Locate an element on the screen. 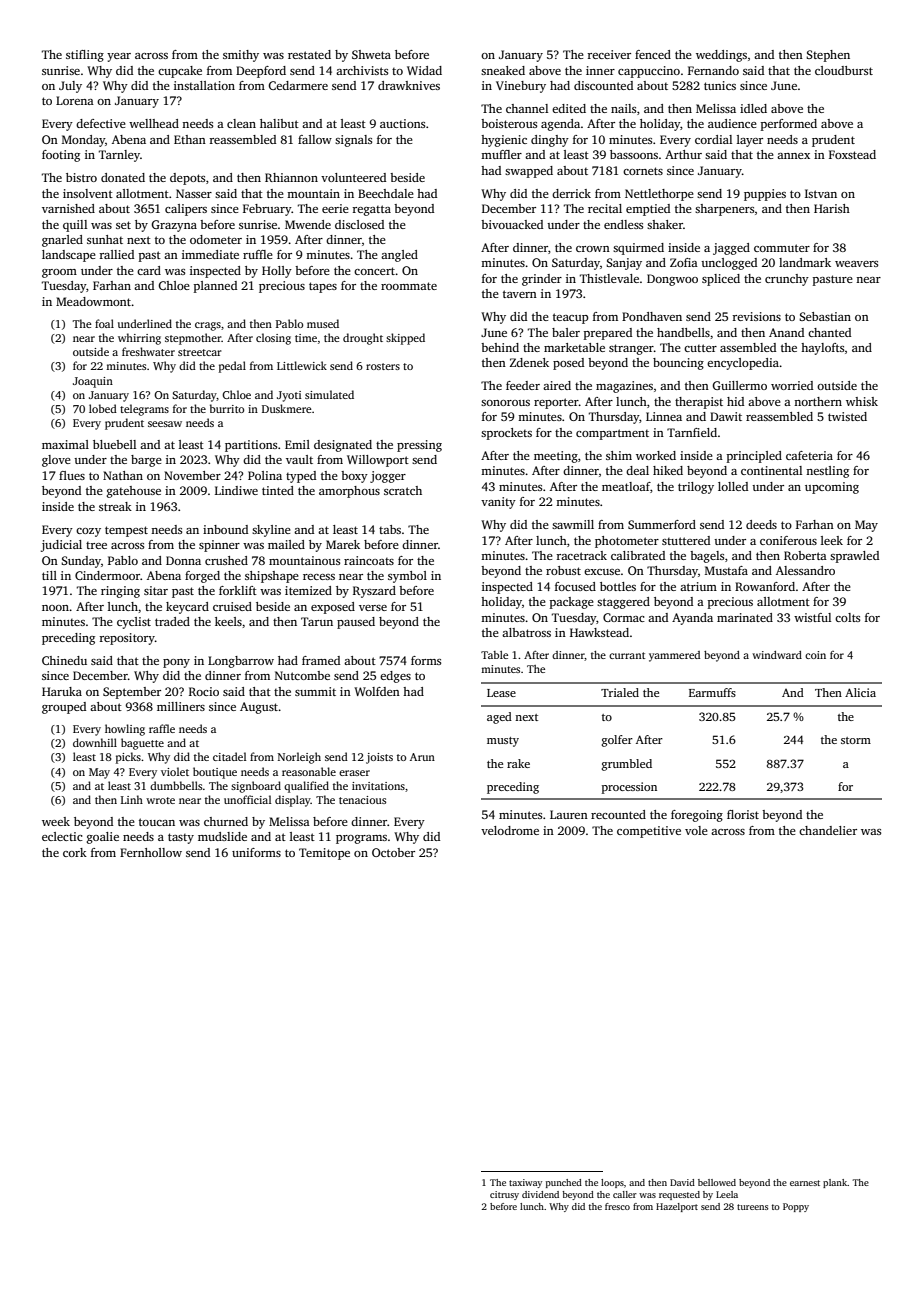  cork is located at coordinates (75, 852).
